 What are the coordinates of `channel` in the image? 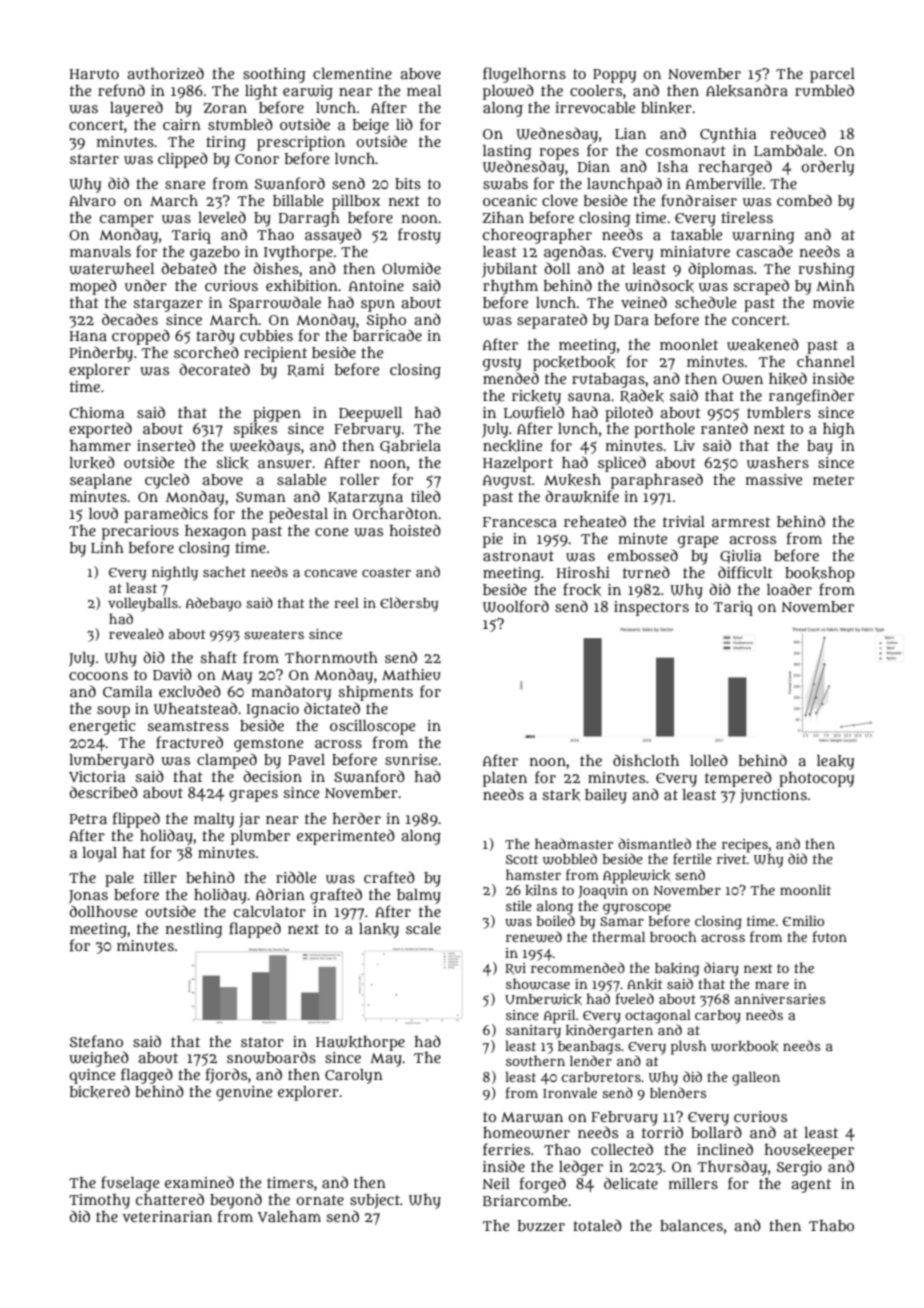 It's located at (826, 361).
